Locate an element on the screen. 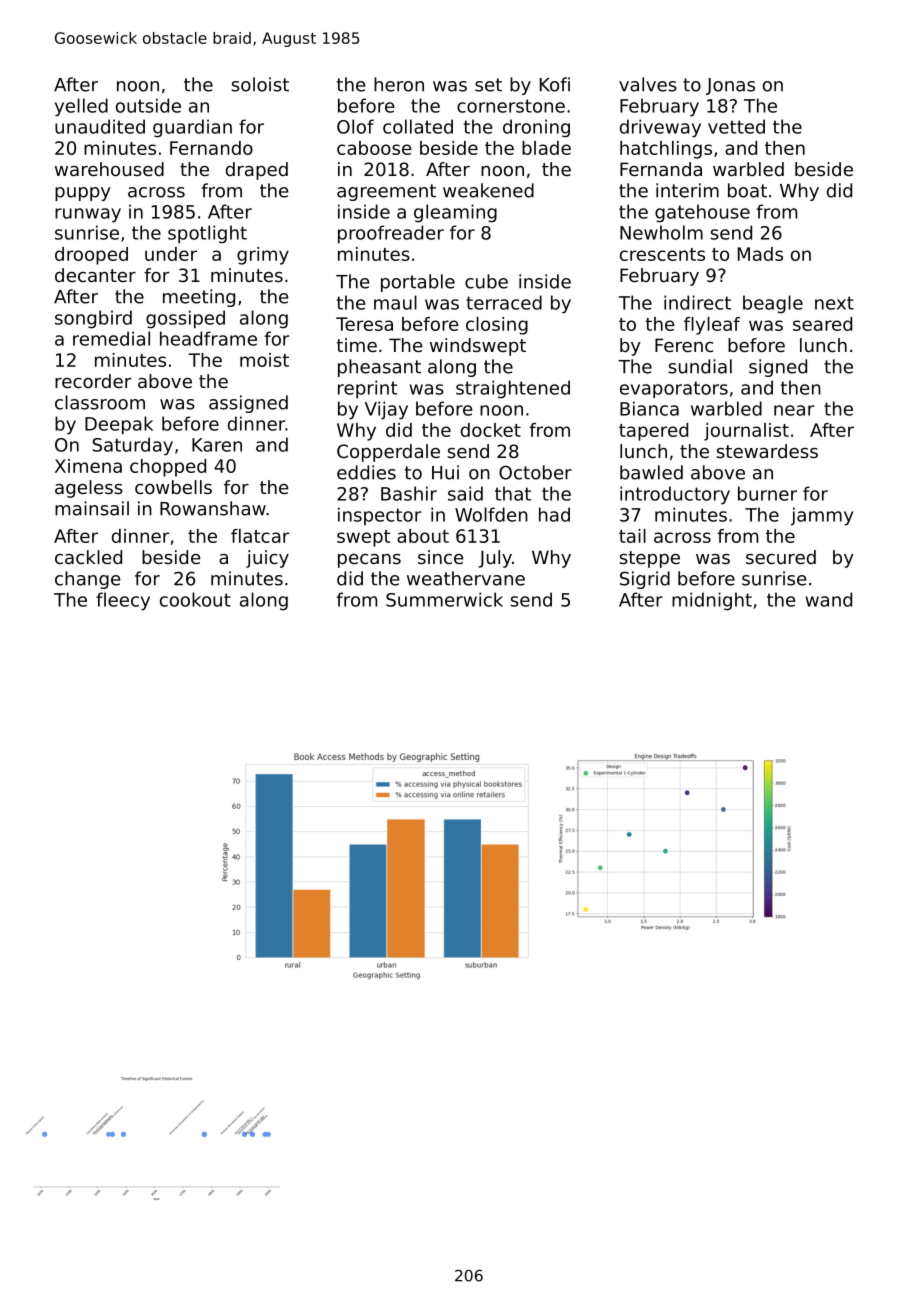 The height and width of the screenshot is (1316, 908). blade is located at coordinates (546, 148).
